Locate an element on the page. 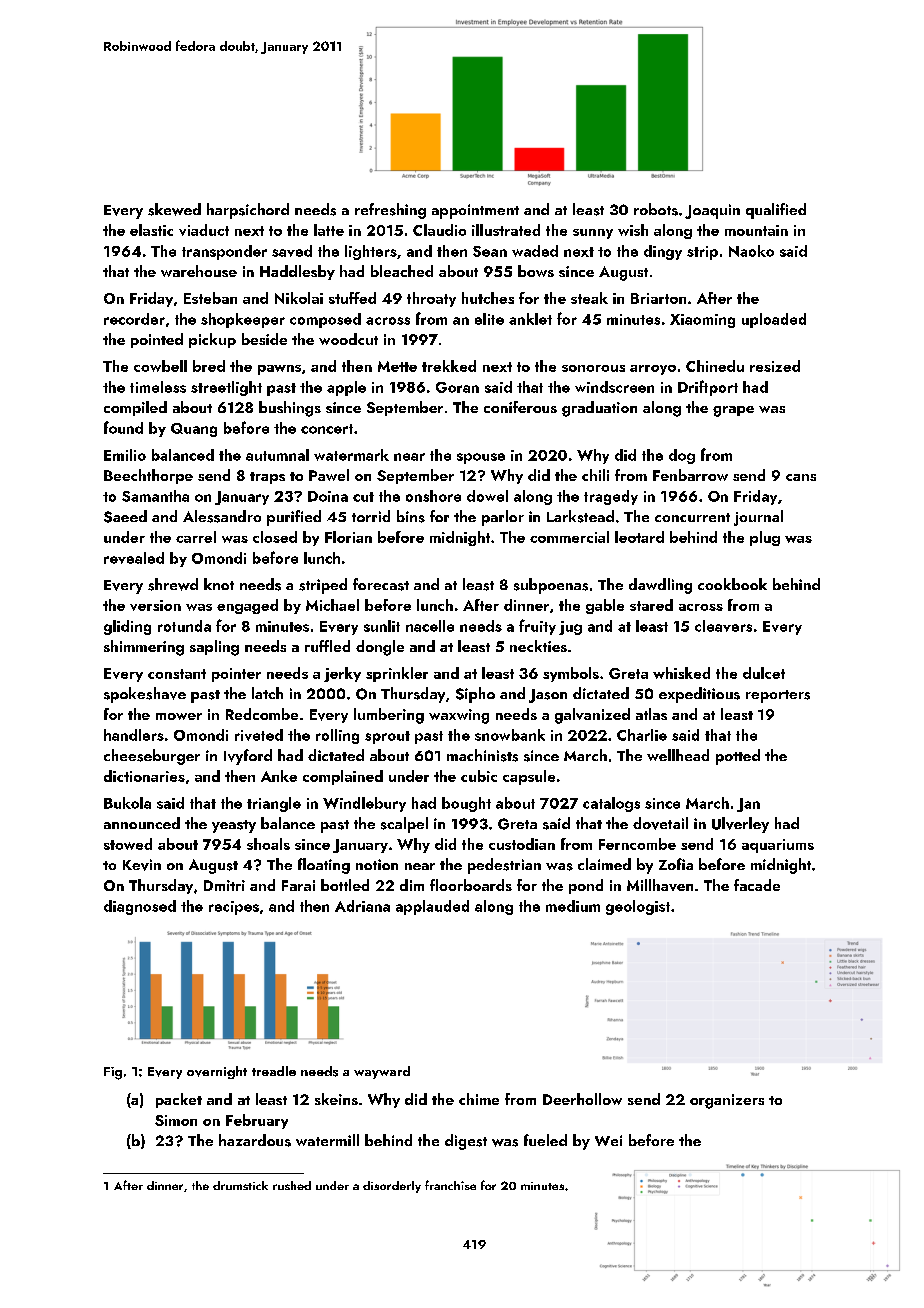  mower is located at coordinates (179, 716).
